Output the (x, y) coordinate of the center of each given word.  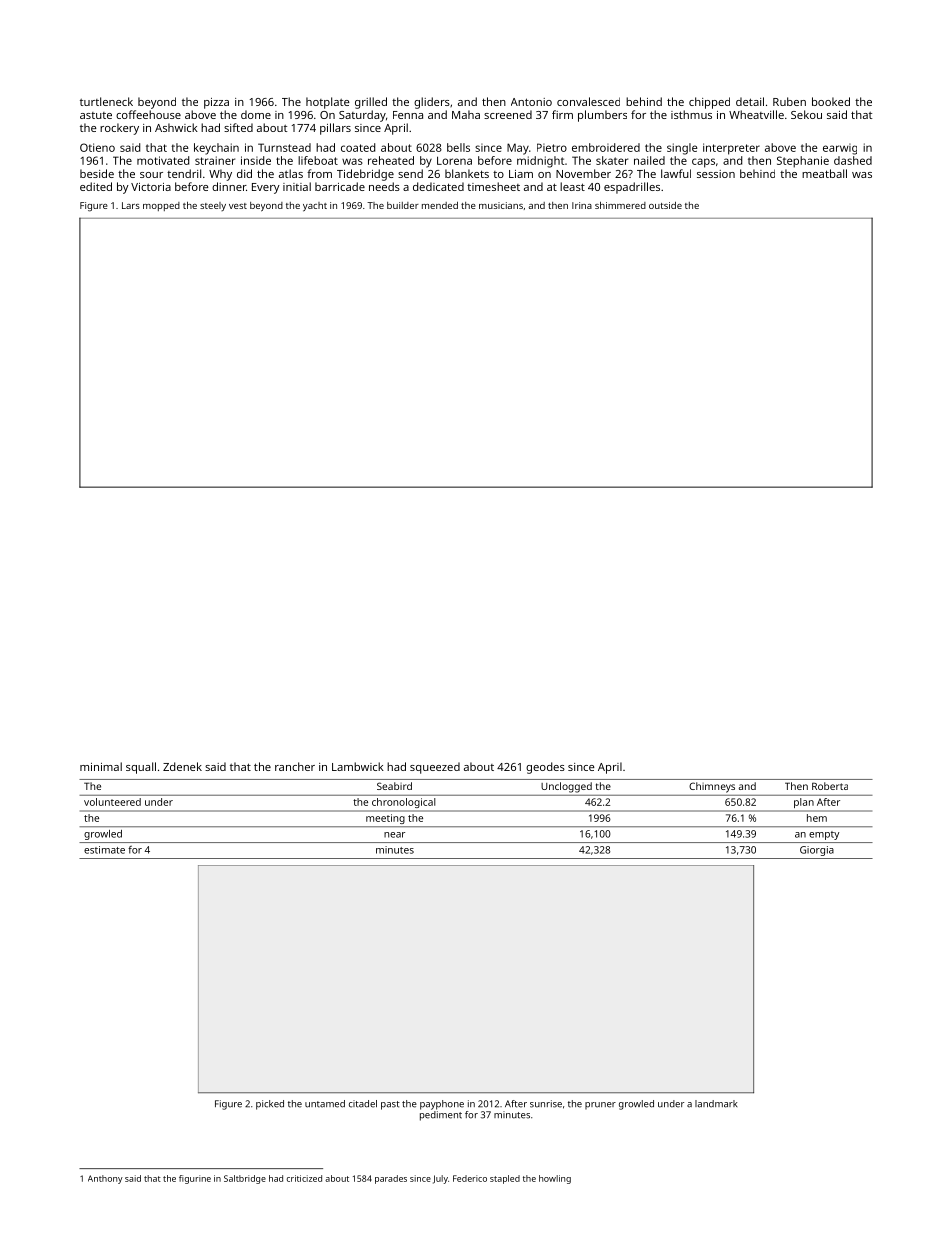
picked (270, 1105)
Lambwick (358, 766)
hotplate (328, 103)
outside (665, 205)
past (390, 1105)
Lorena (454, 160)
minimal (101, 766)
